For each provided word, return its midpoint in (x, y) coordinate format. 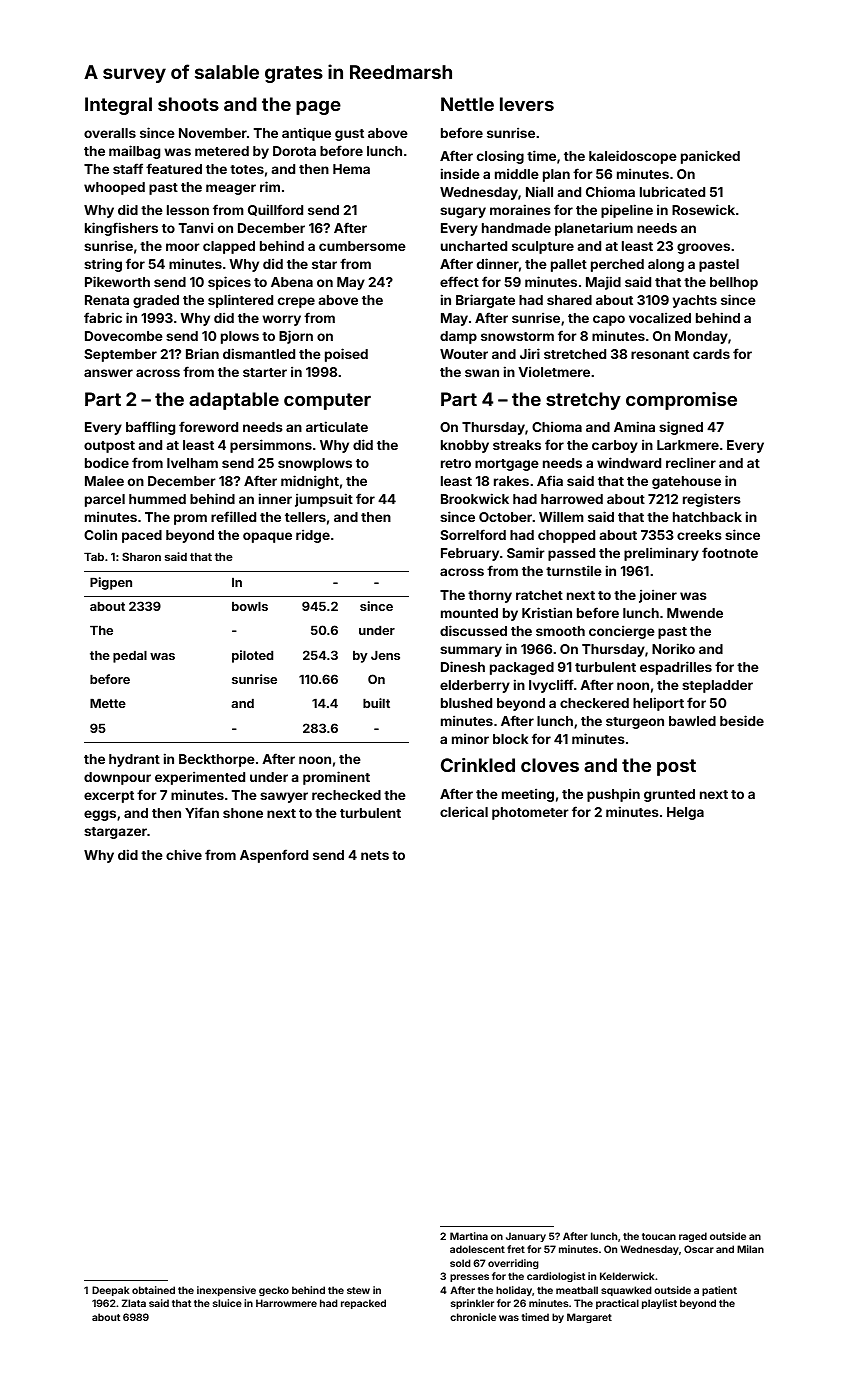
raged (693, 1237)
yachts (695, 301)
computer (327, 401)
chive (184, 854)
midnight (310, 482)
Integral (118, 106)
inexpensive (226, 1291)
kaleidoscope (632, 157)
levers (527, 104)
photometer (530, 813)
